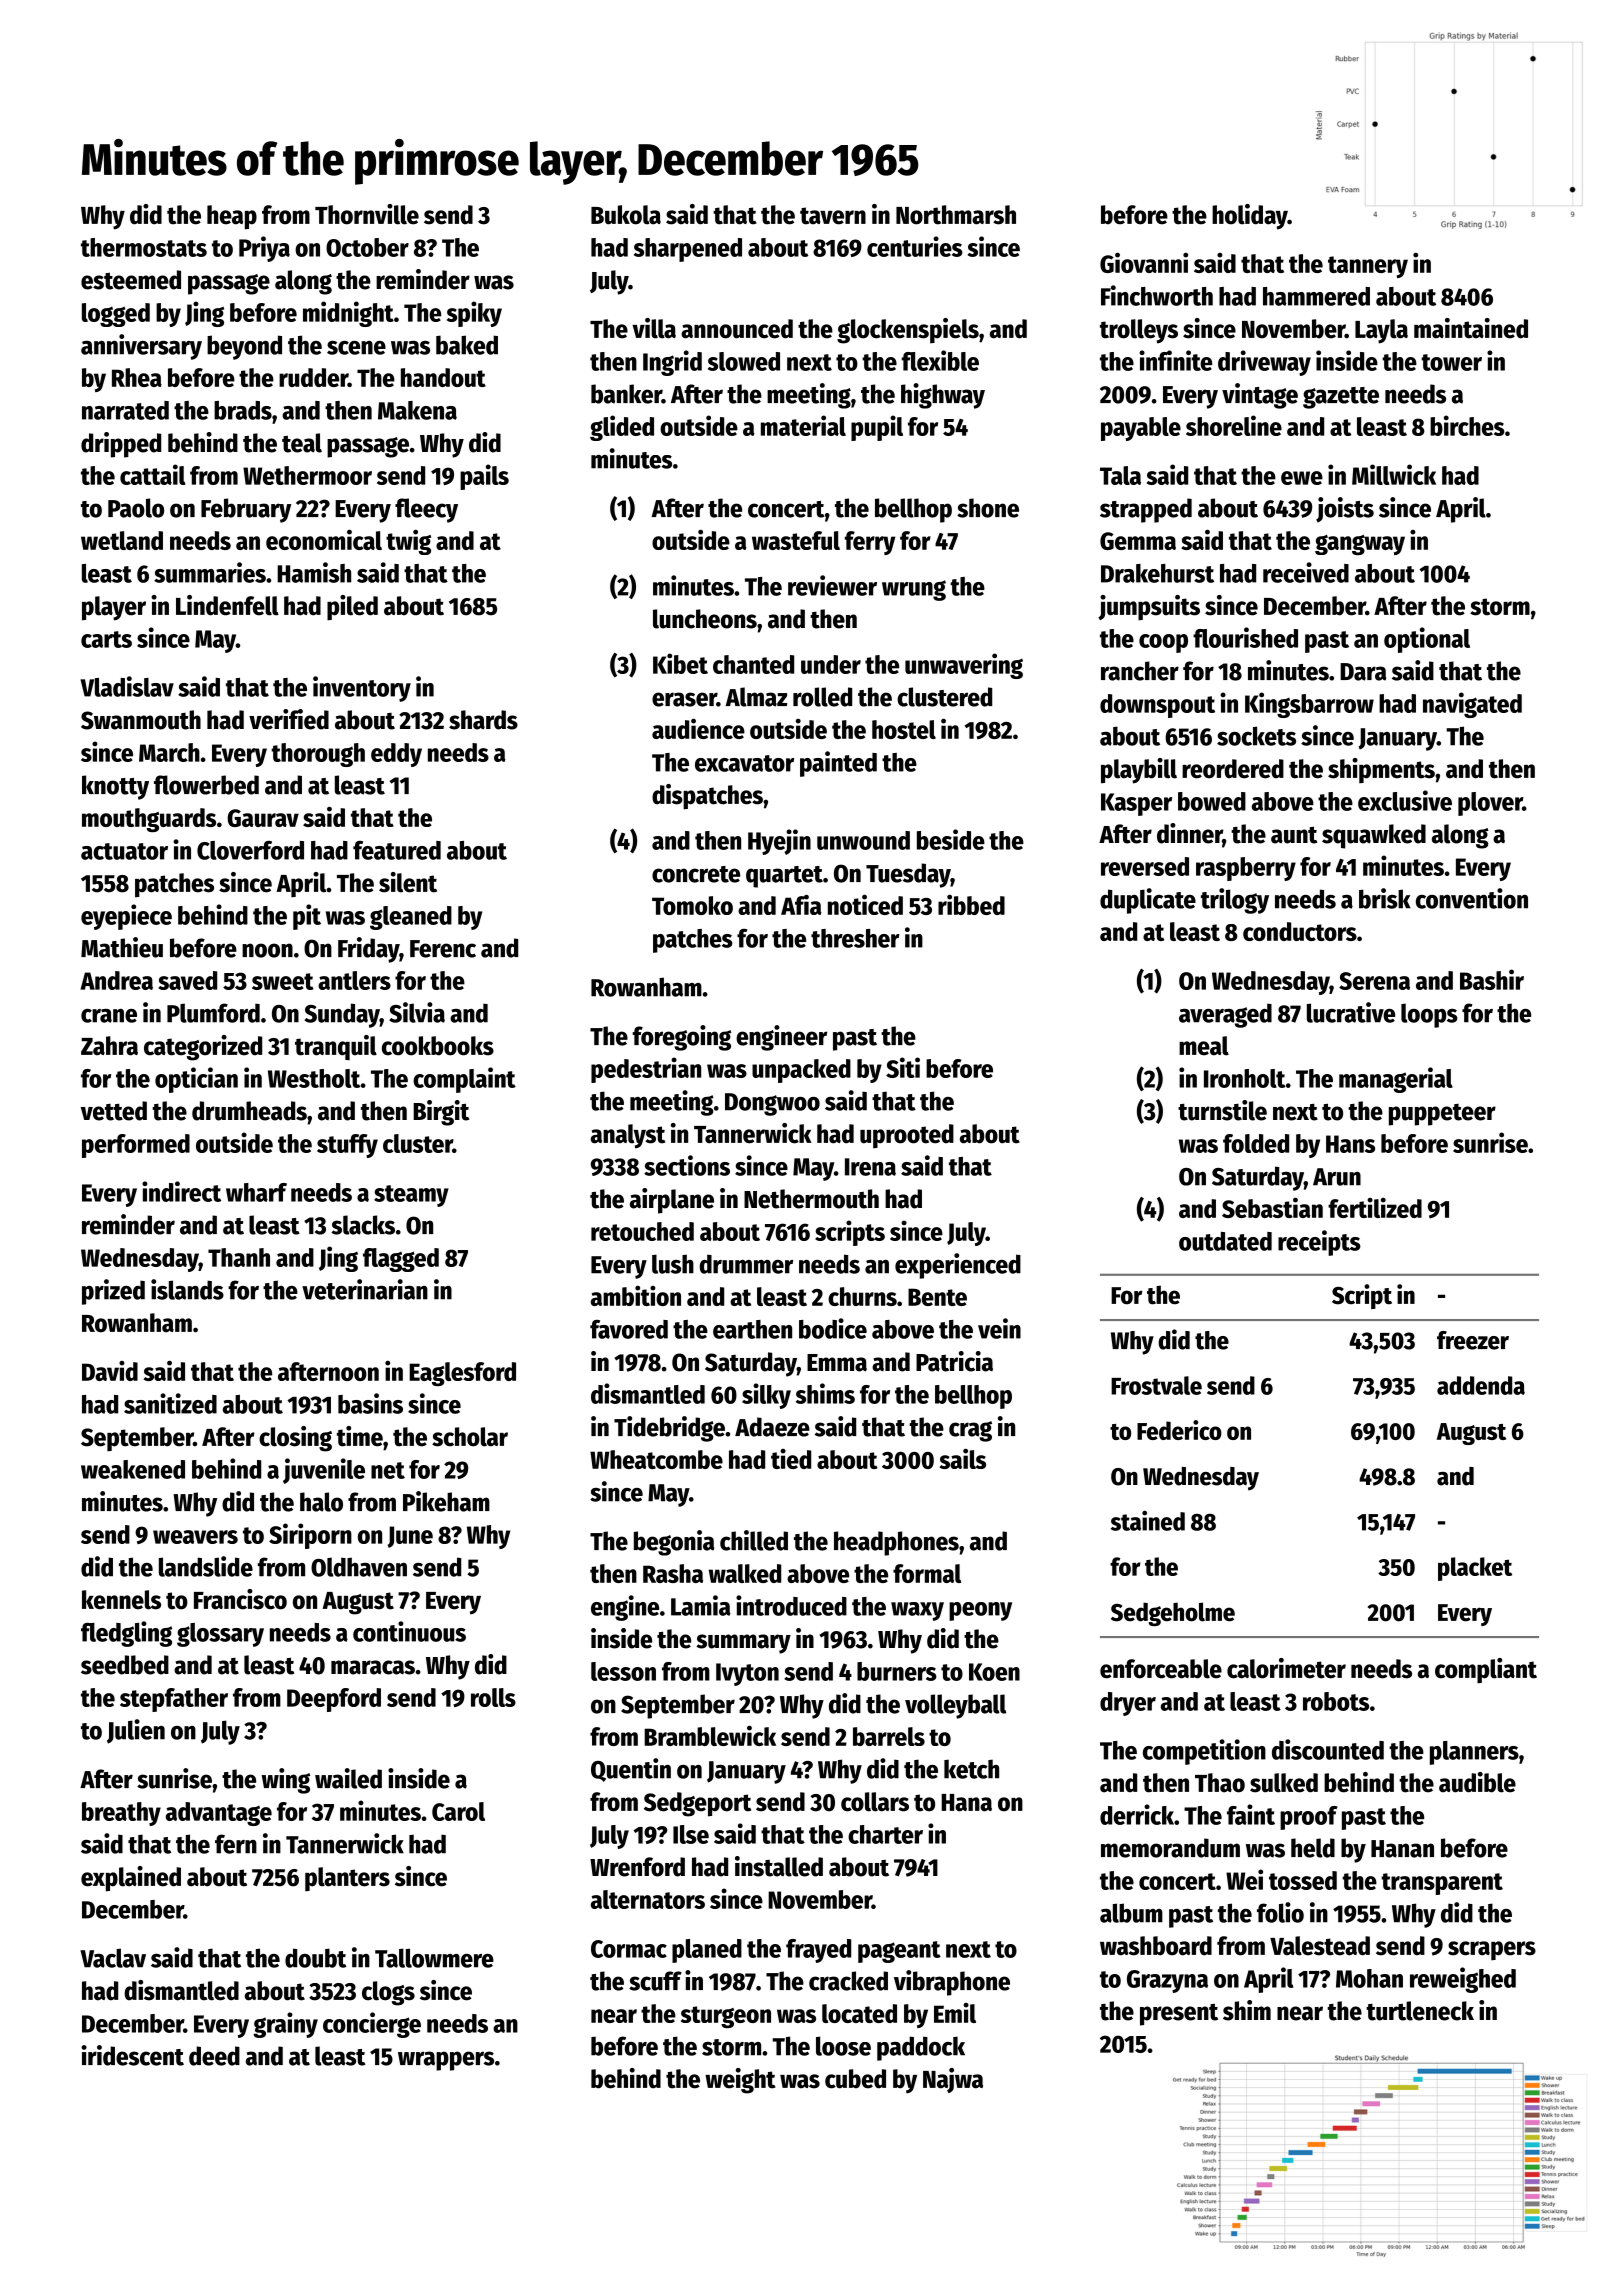 This document has height=2292, width=1620. I want to click on sockets, so click(1256, 736).
